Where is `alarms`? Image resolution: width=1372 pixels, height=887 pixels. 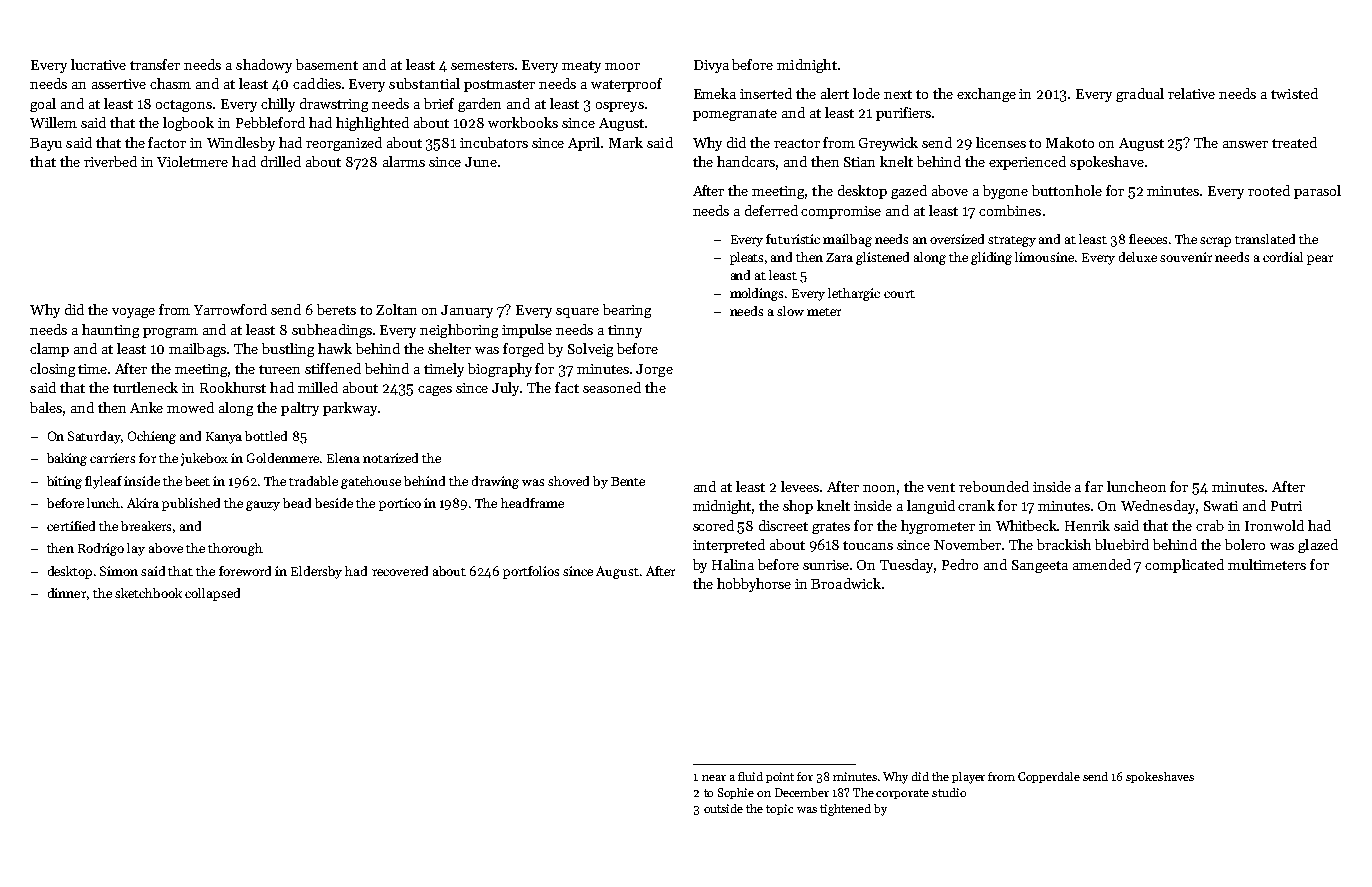
alarms is located at coordinates (404, 161).
